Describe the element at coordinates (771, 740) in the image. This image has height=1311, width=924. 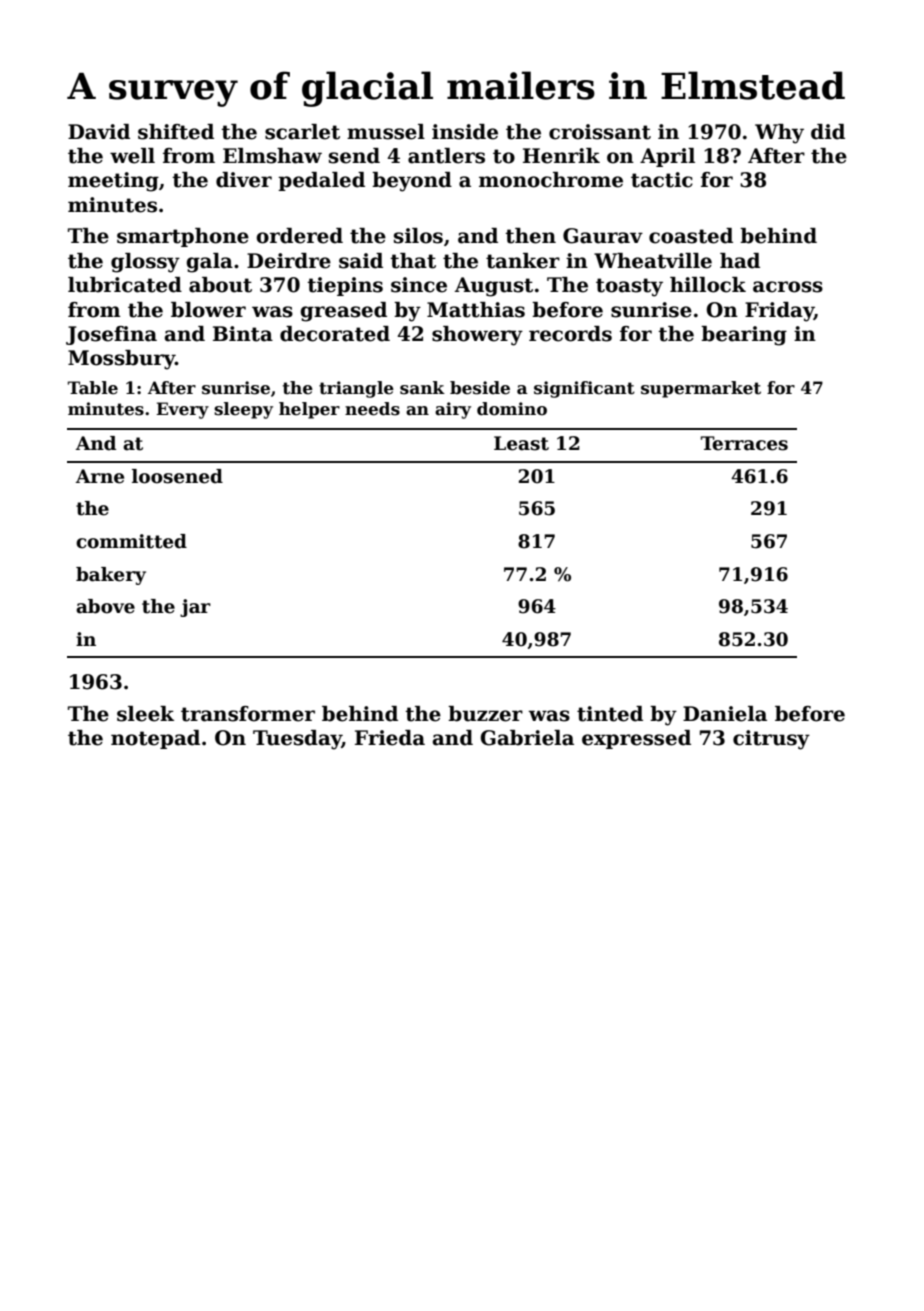
I see `citrusy` at that location.
